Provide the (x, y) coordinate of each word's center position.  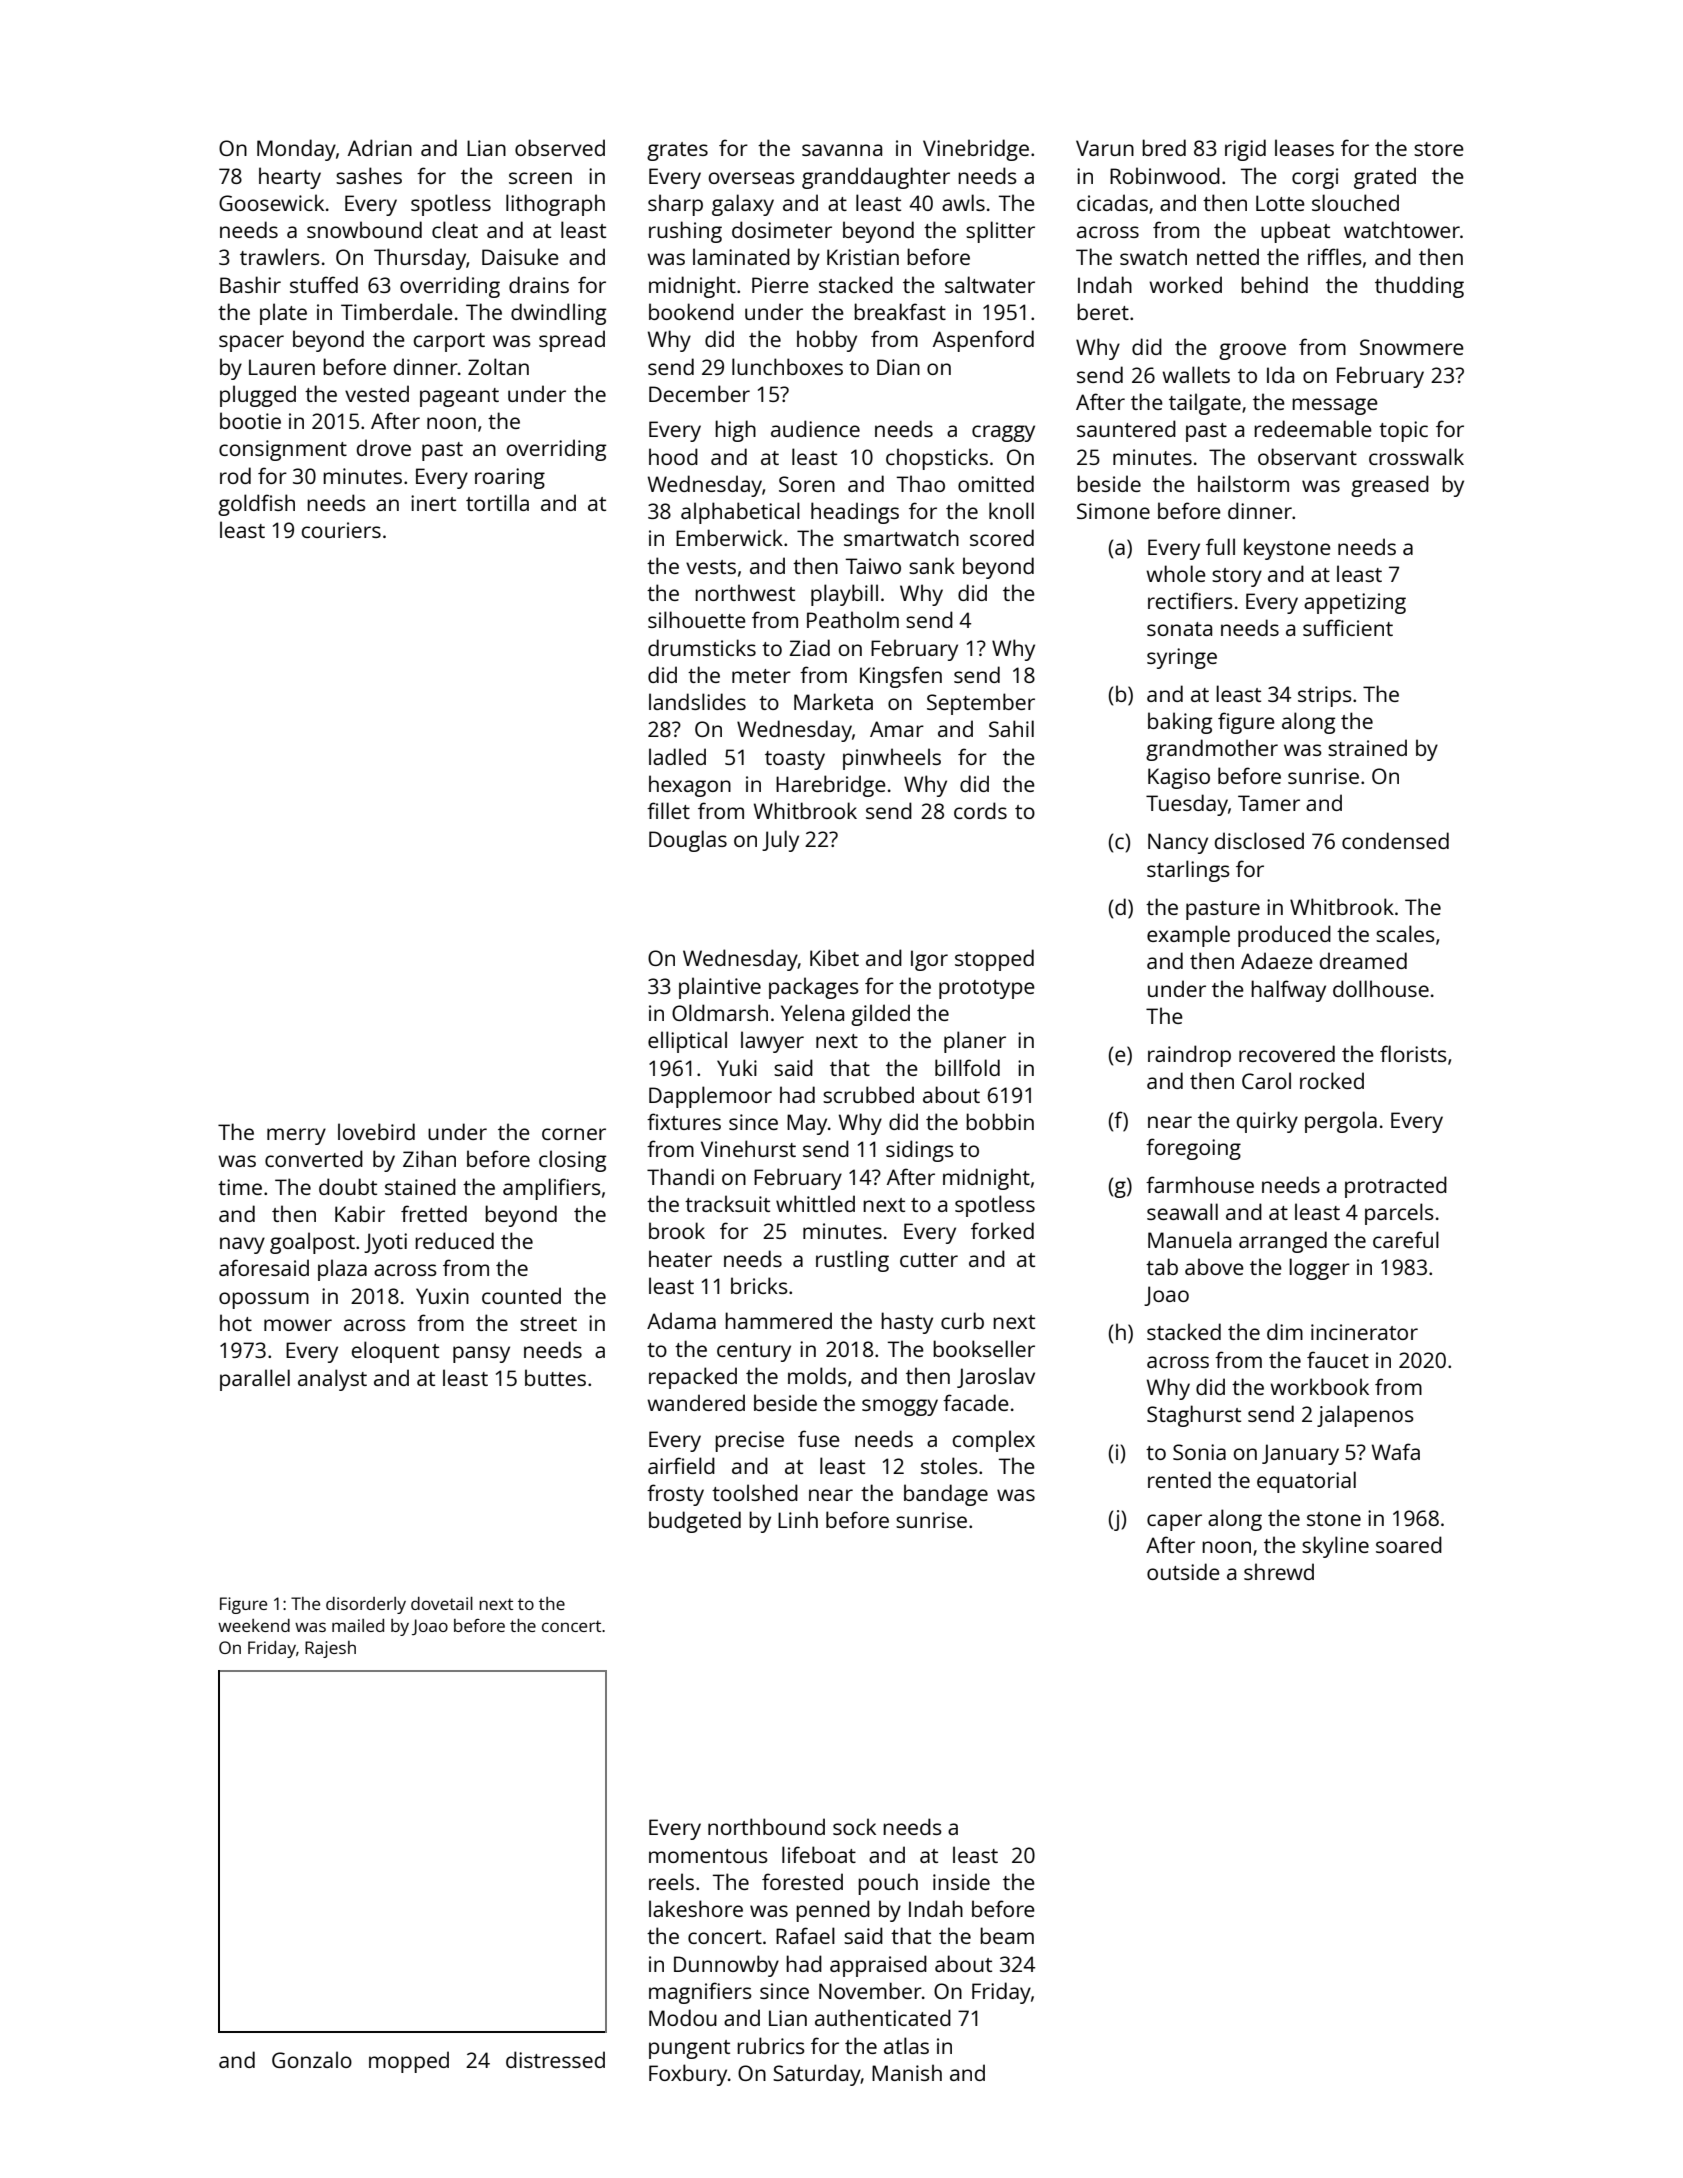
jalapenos (1365, 1416)
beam (1007, 1935)
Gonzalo (312, 2059)
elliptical (687, 1042)
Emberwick (729, 537)
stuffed (324, 284)
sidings (920, 1151)
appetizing (1355, 603)
